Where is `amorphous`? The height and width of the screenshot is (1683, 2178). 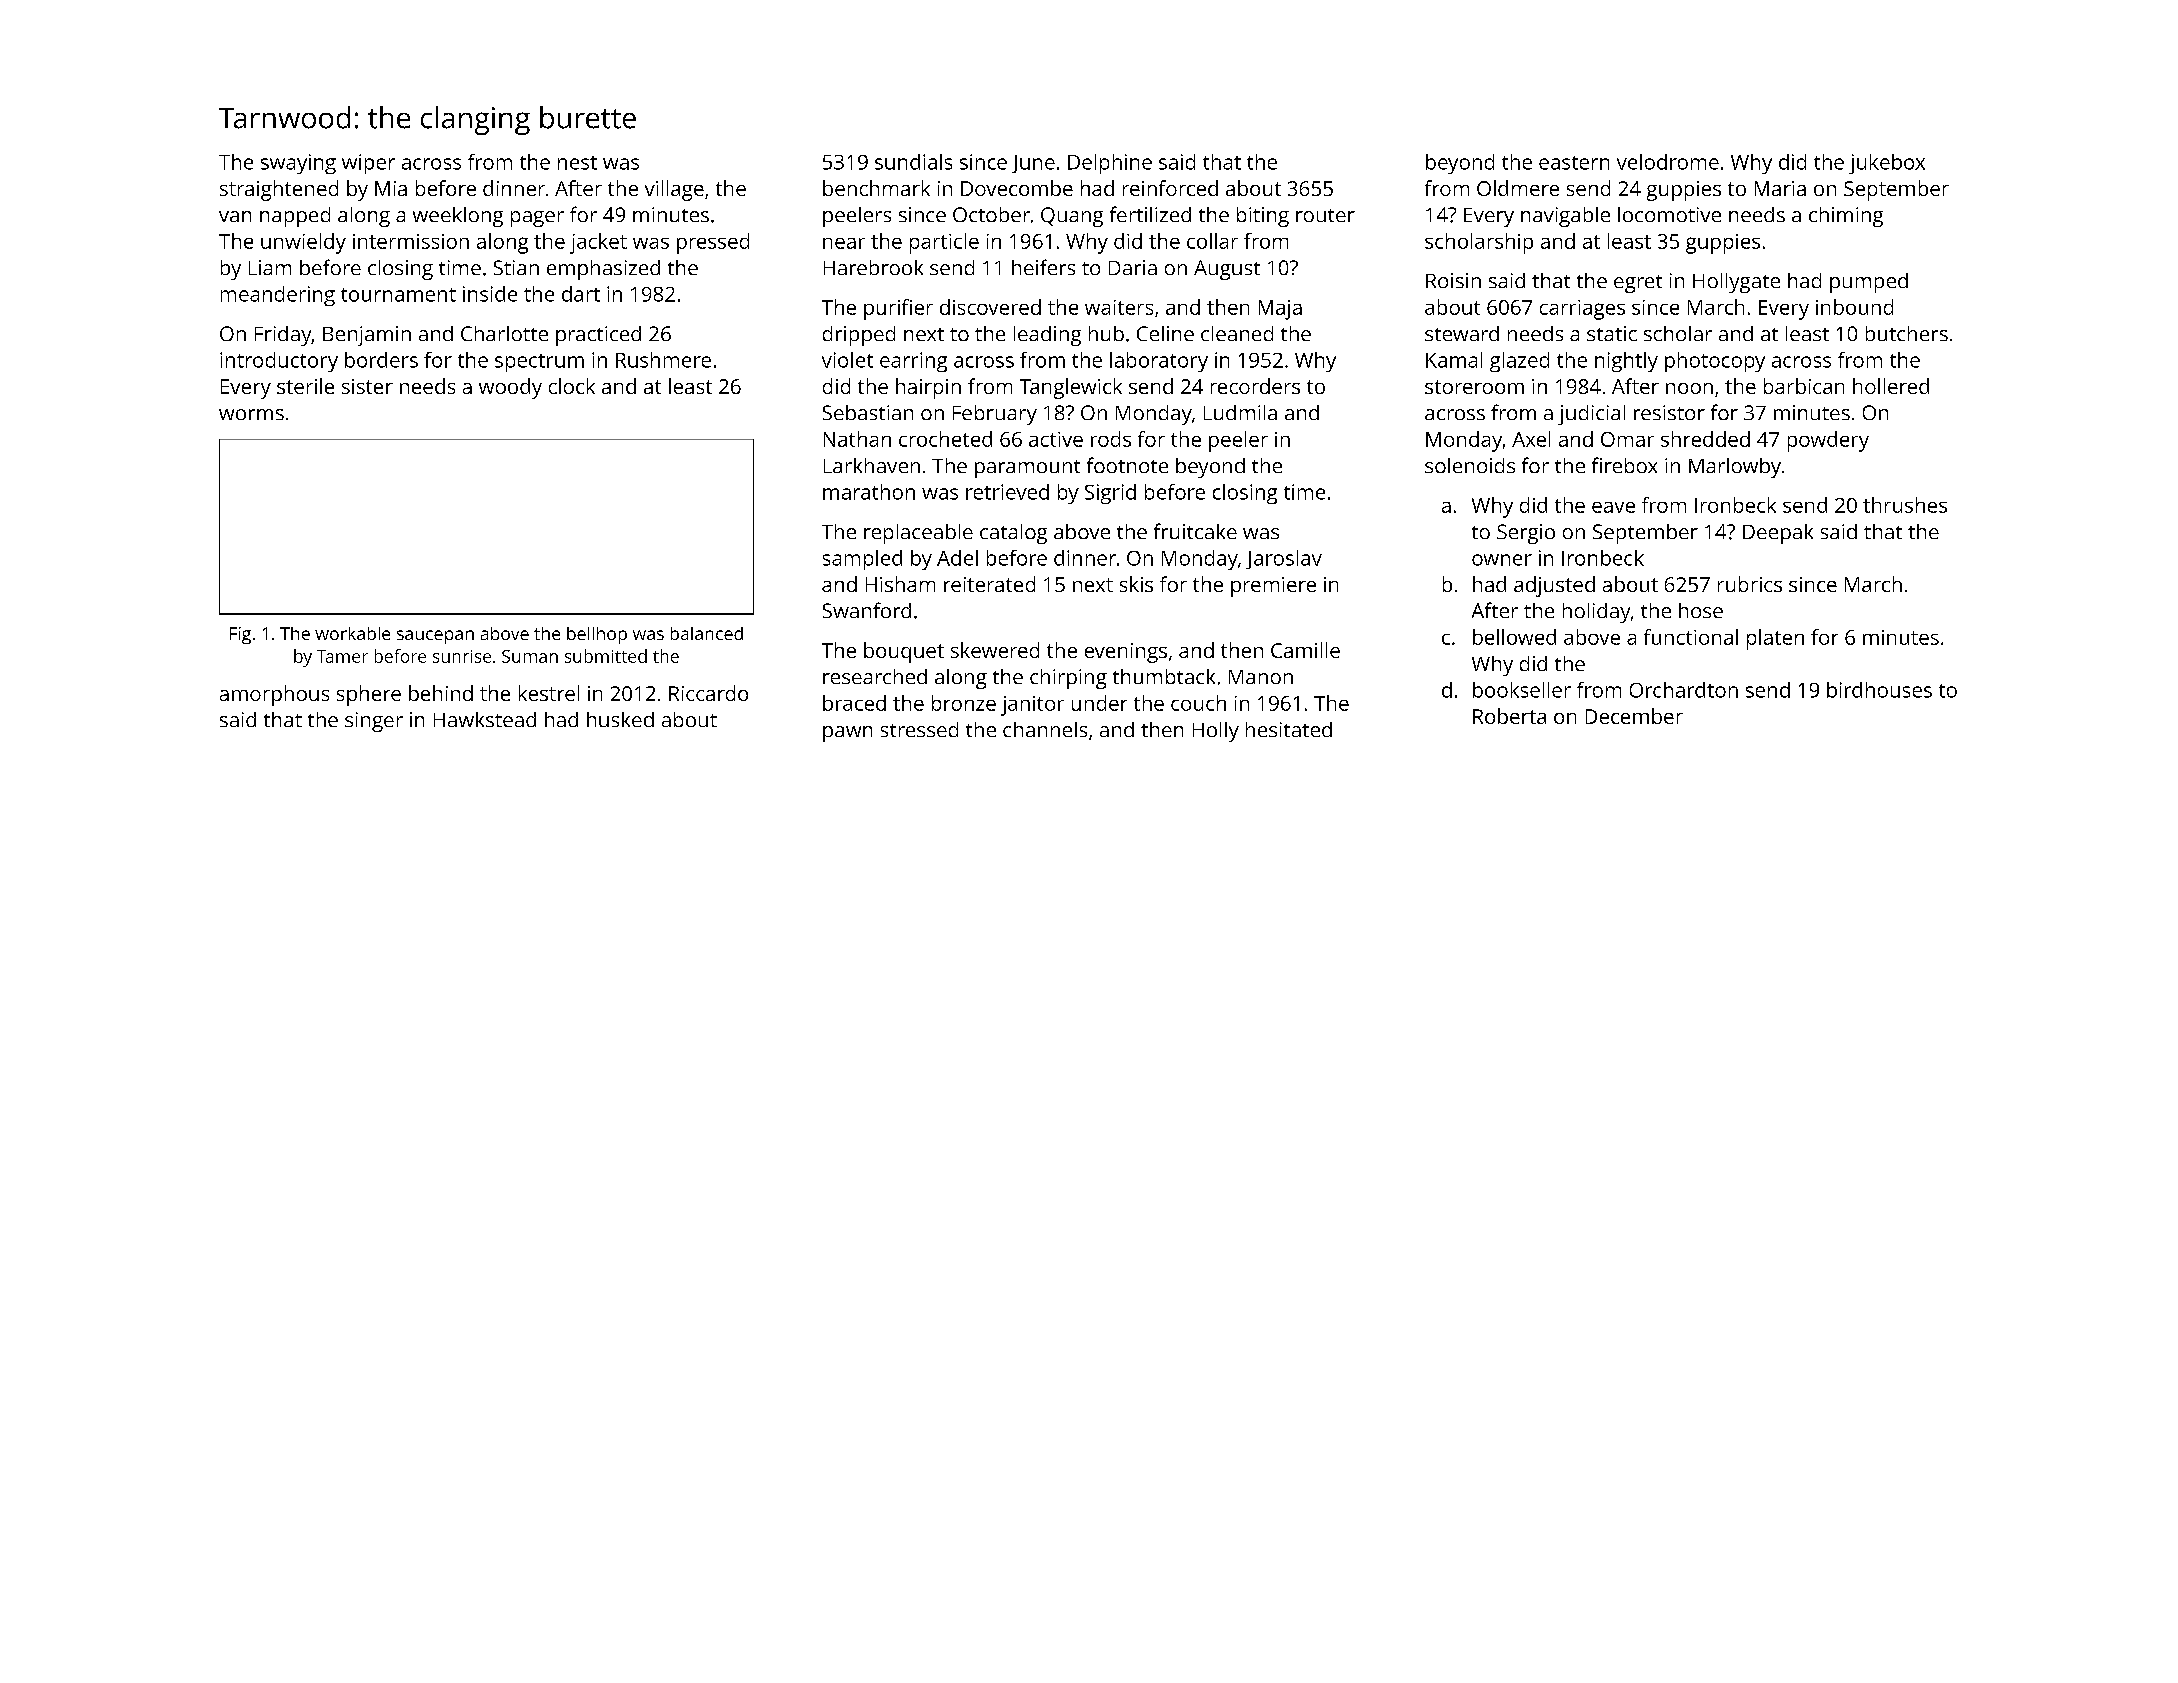
amorphous is located at coordinates (274, 695).
